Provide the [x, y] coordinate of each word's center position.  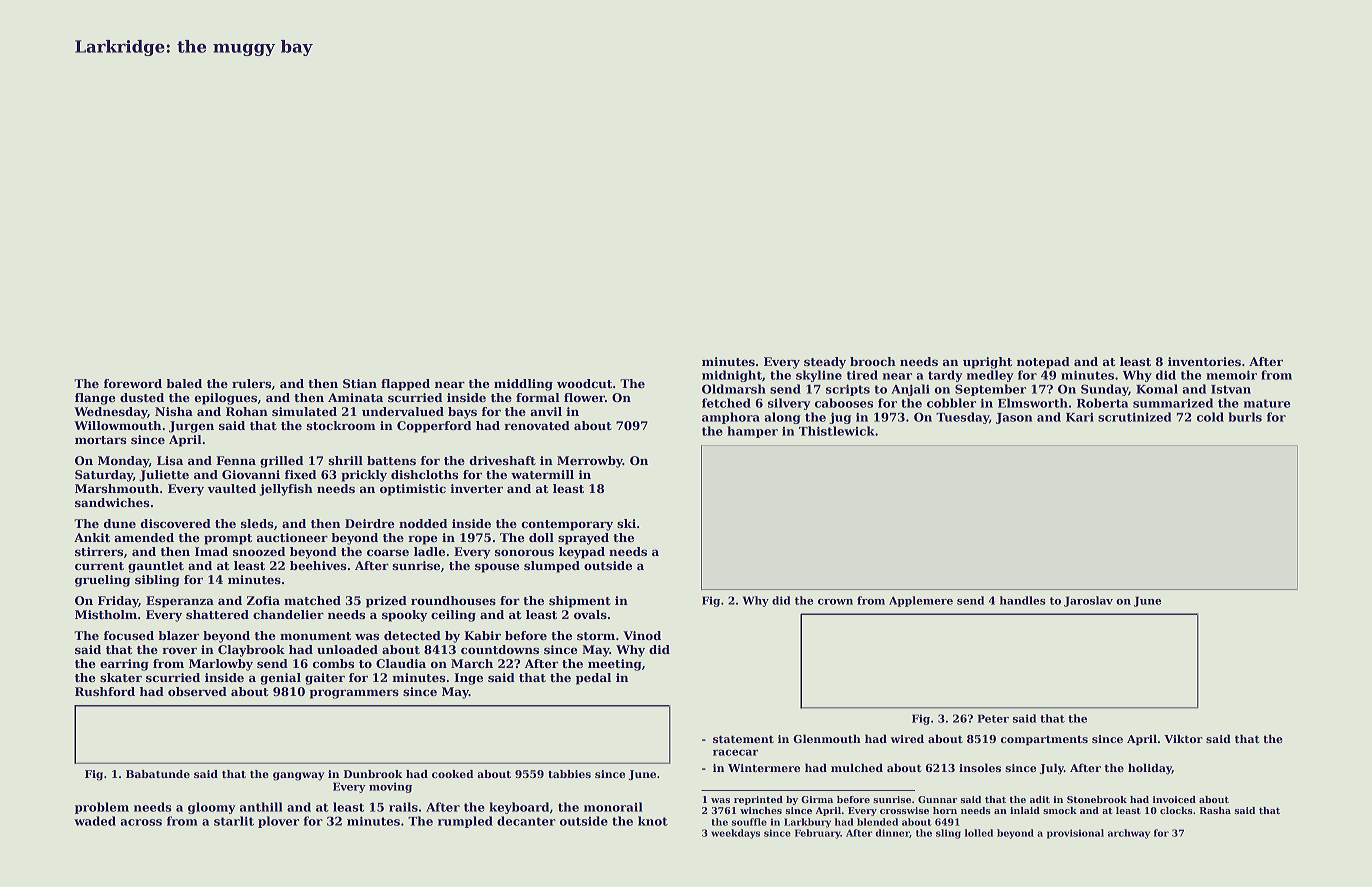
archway [1129, 834]
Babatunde [158, 774]
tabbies [569, 774]
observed [197, 691]
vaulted [231, 488]
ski [626, 523]
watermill [542, 474]
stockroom [341, 425]
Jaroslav [1088, 601]
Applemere [921, 601]
